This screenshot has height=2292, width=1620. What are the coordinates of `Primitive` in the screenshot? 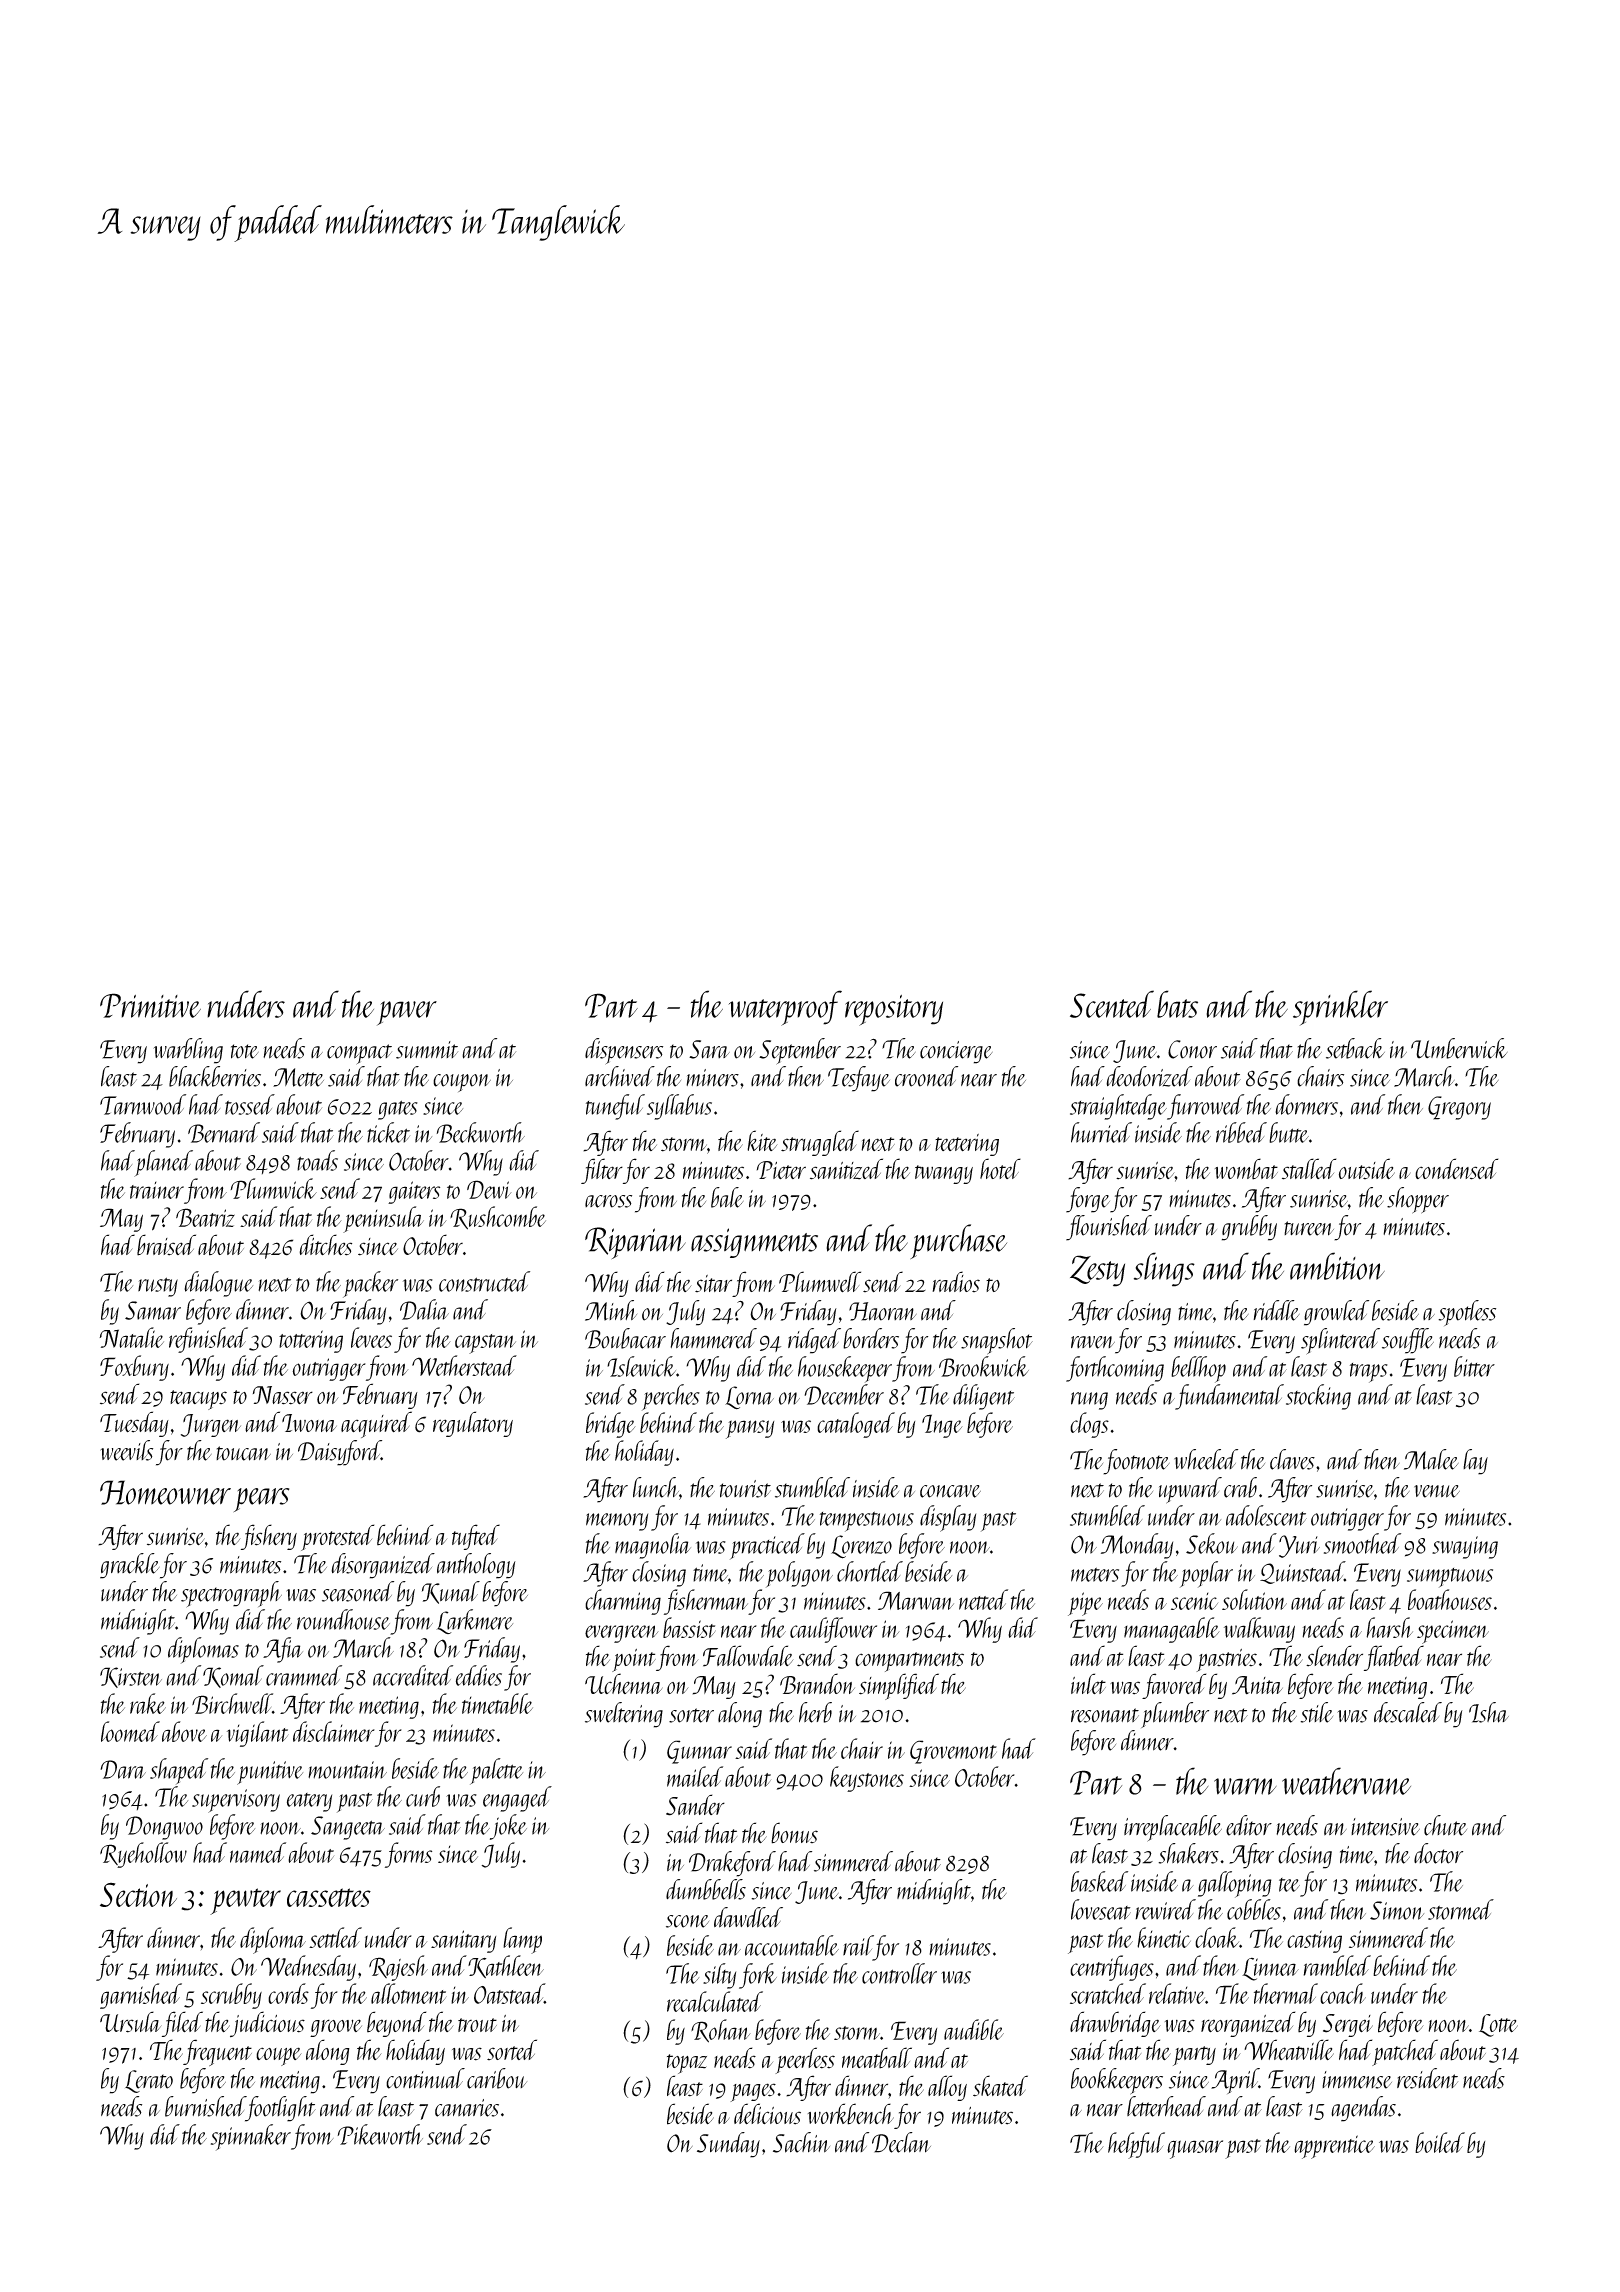 It's located at (150, 1005).
